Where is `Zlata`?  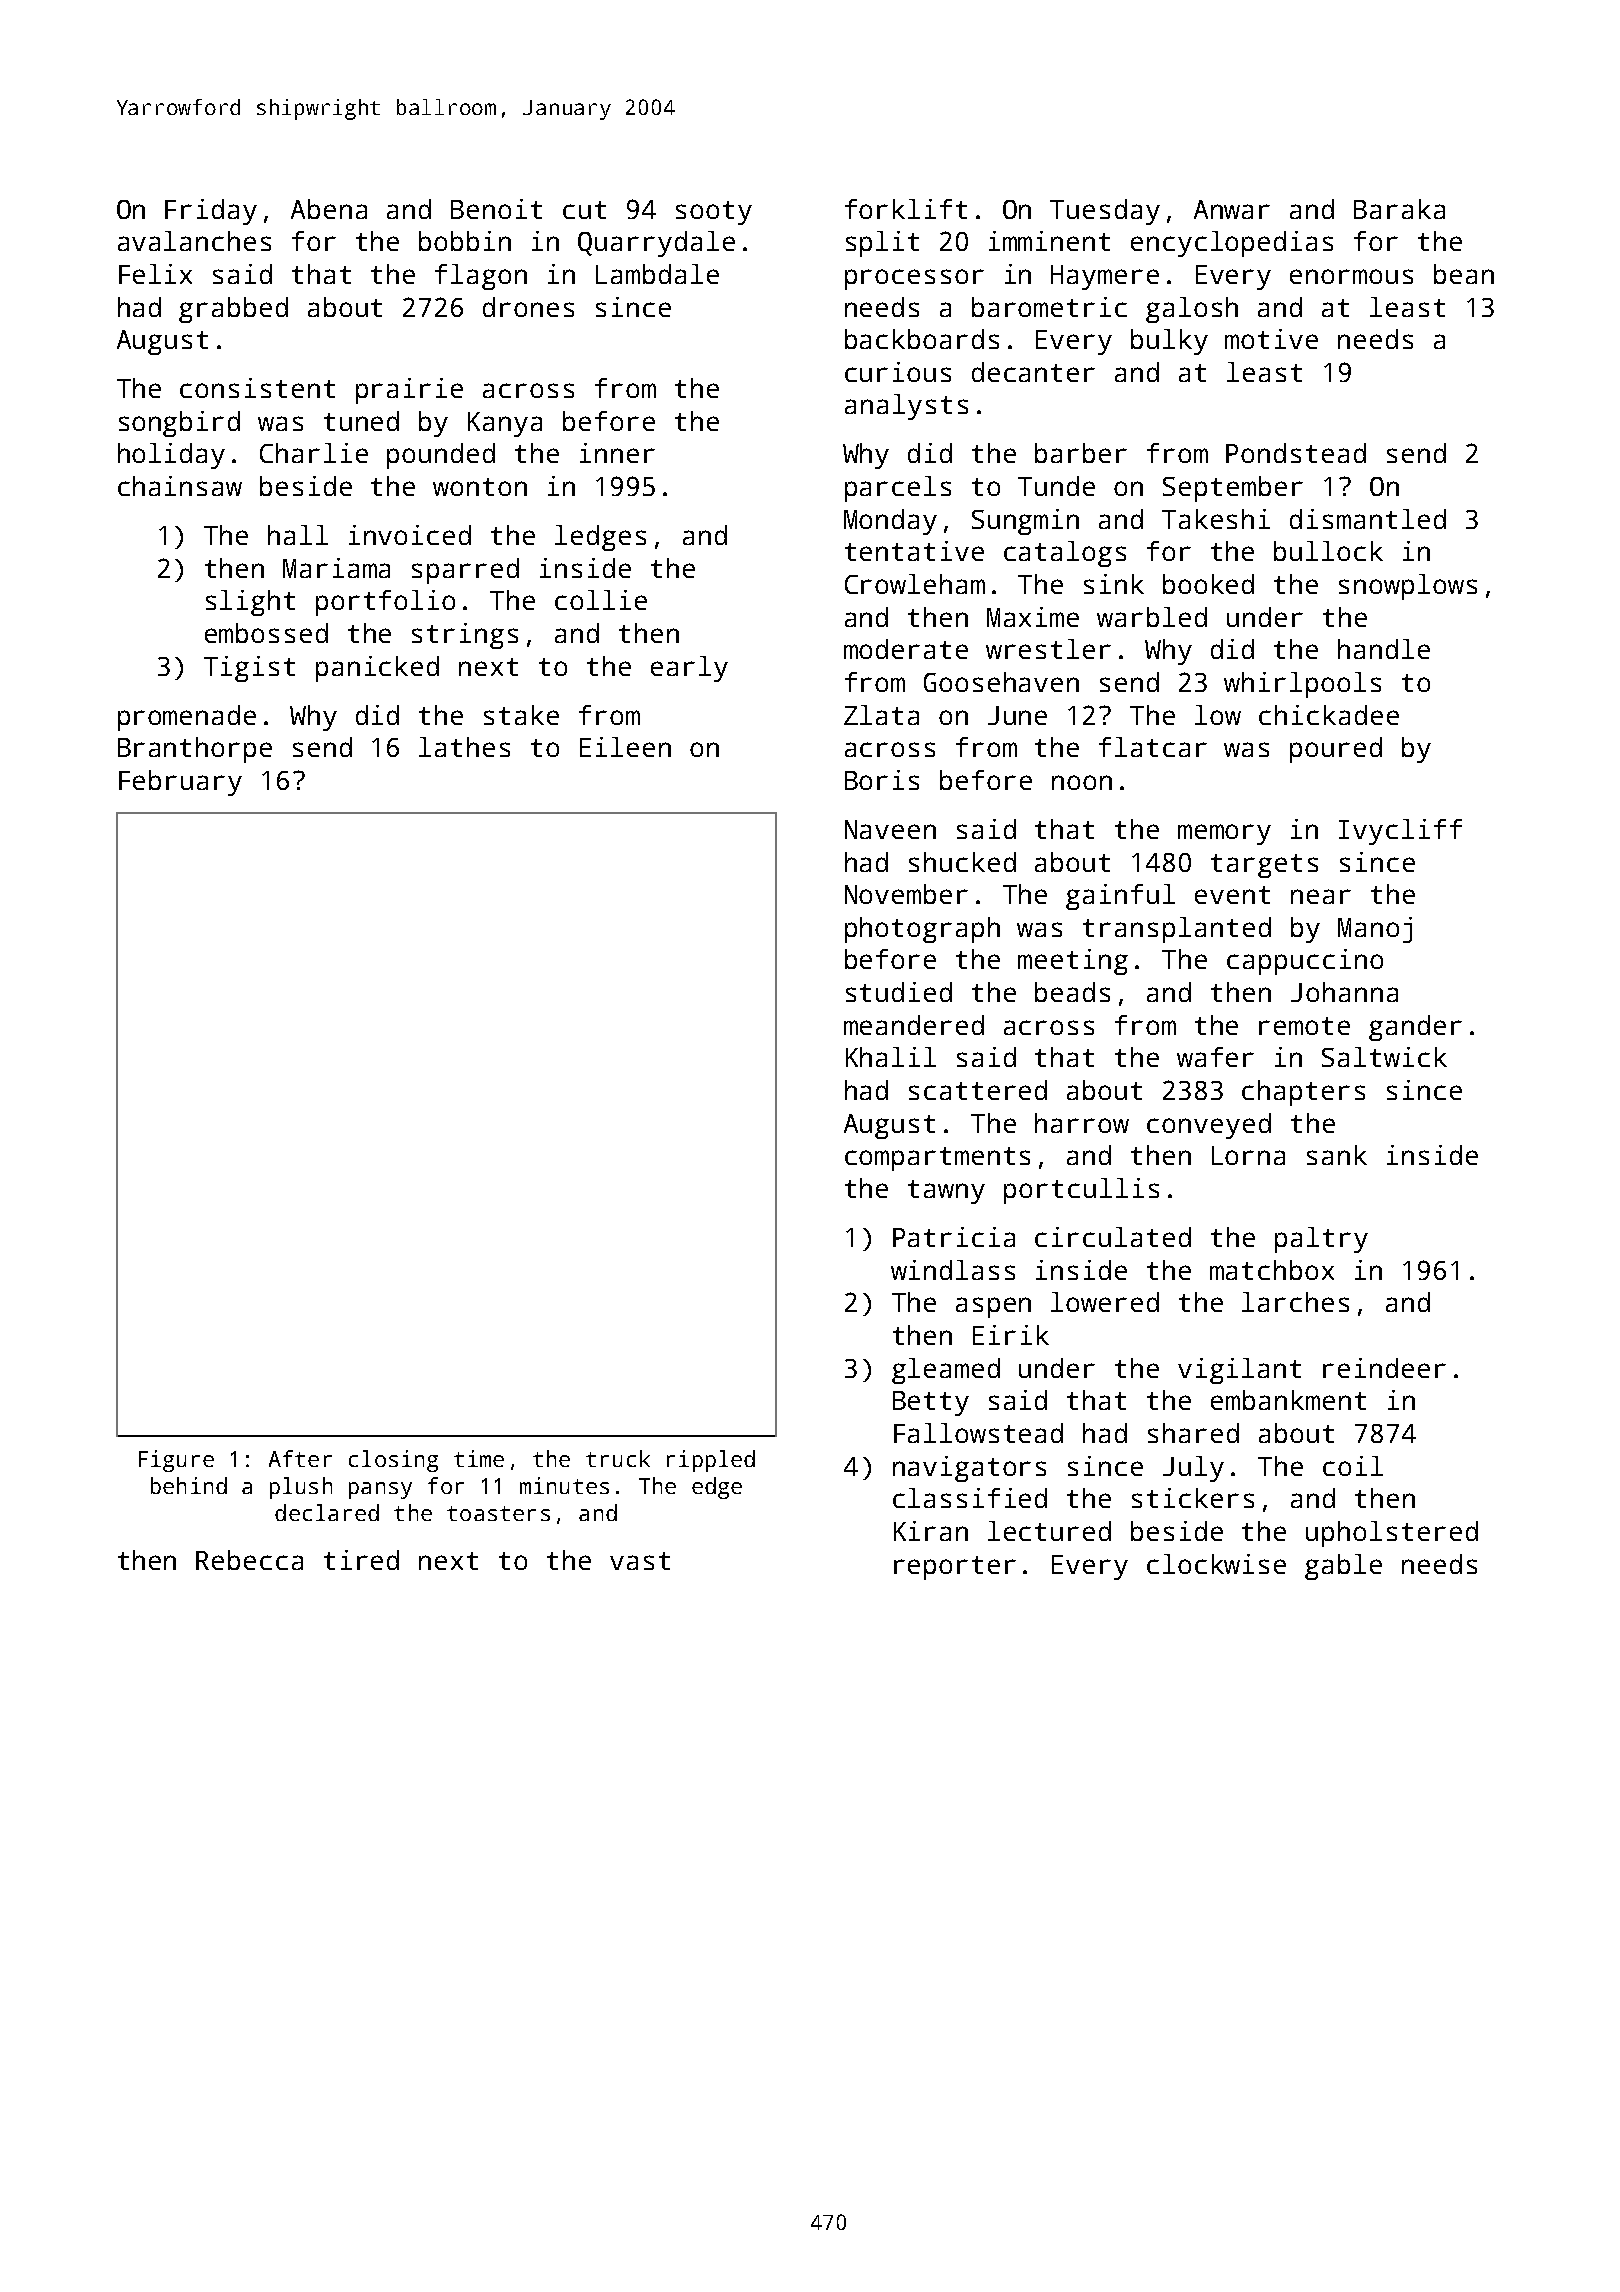
Zlata is located at coordinates (881, 715).
